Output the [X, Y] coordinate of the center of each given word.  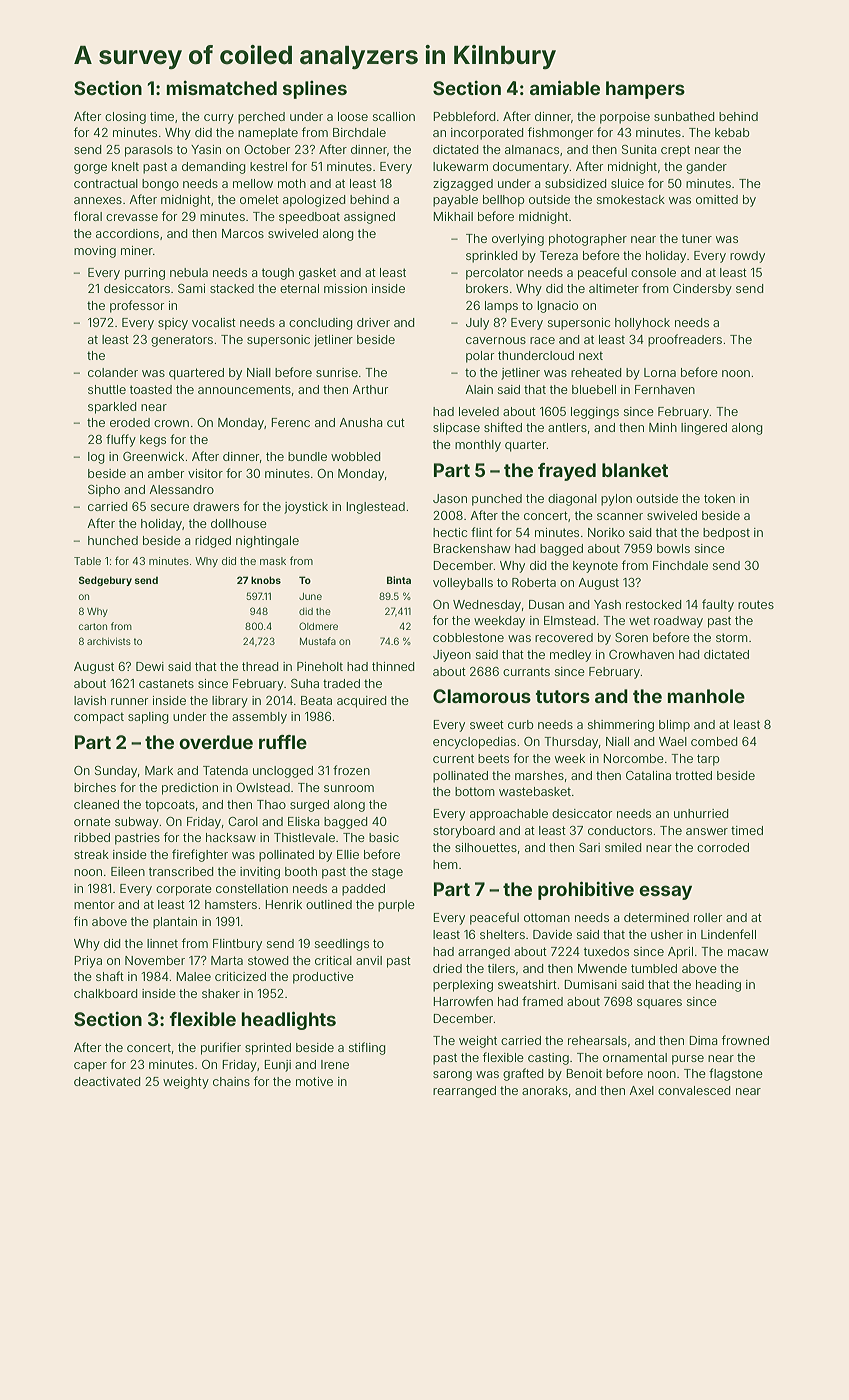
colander [113, 372]
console [653, 272]
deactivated [107, 1081]
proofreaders [685, 340]
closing [125, 118]
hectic [450, 532]
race [542, 340]
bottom [475, 791]
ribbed [92, 837]
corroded [723, 847]
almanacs [532, 149]
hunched [113, 540]
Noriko [606, 532]
